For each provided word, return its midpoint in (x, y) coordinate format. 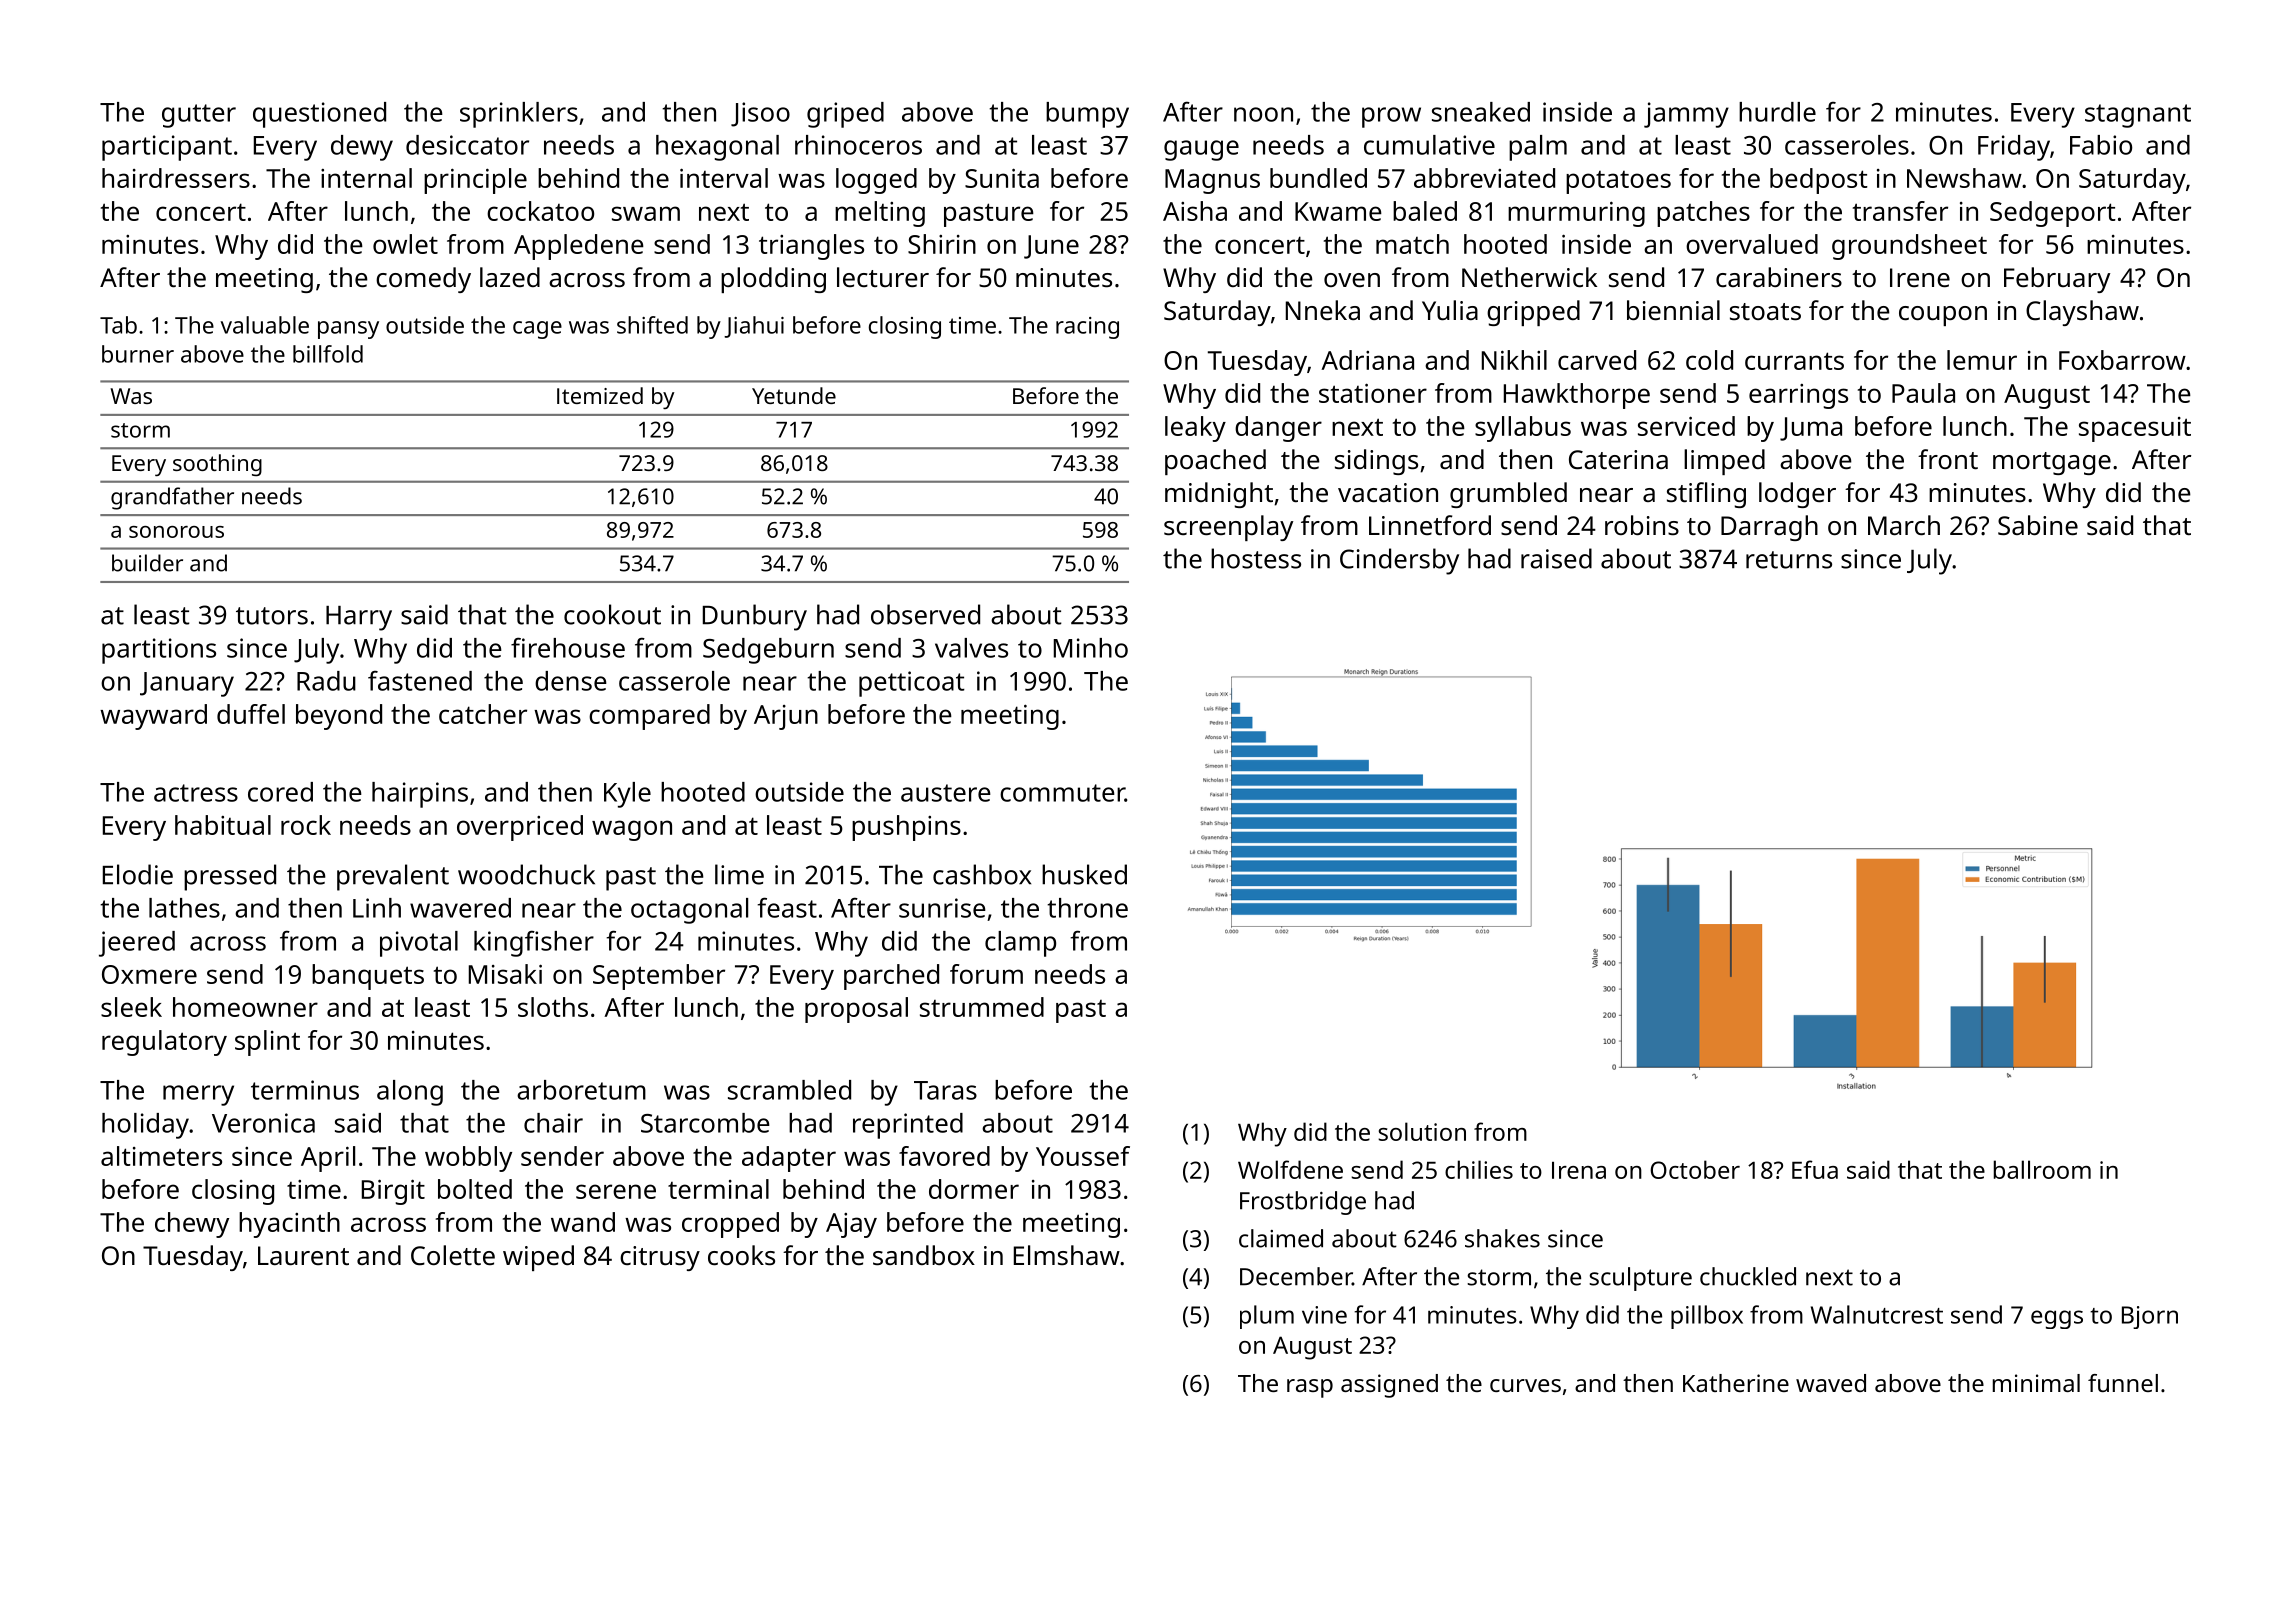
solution (1422, 1131)
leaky (1195, 429)
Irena (1579, 1170)
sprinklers (519, 115)
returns (1789, 560)
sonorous (176, 532)
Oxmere (149, 974)
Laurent (303, 1255)
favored (944, 1156)
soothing (217, 465)
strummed (982, 1007)
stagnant (2138, 116)
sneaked (1481, 112)
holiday (145, 1126)
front (1948, 459)
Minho (1091, 648)
